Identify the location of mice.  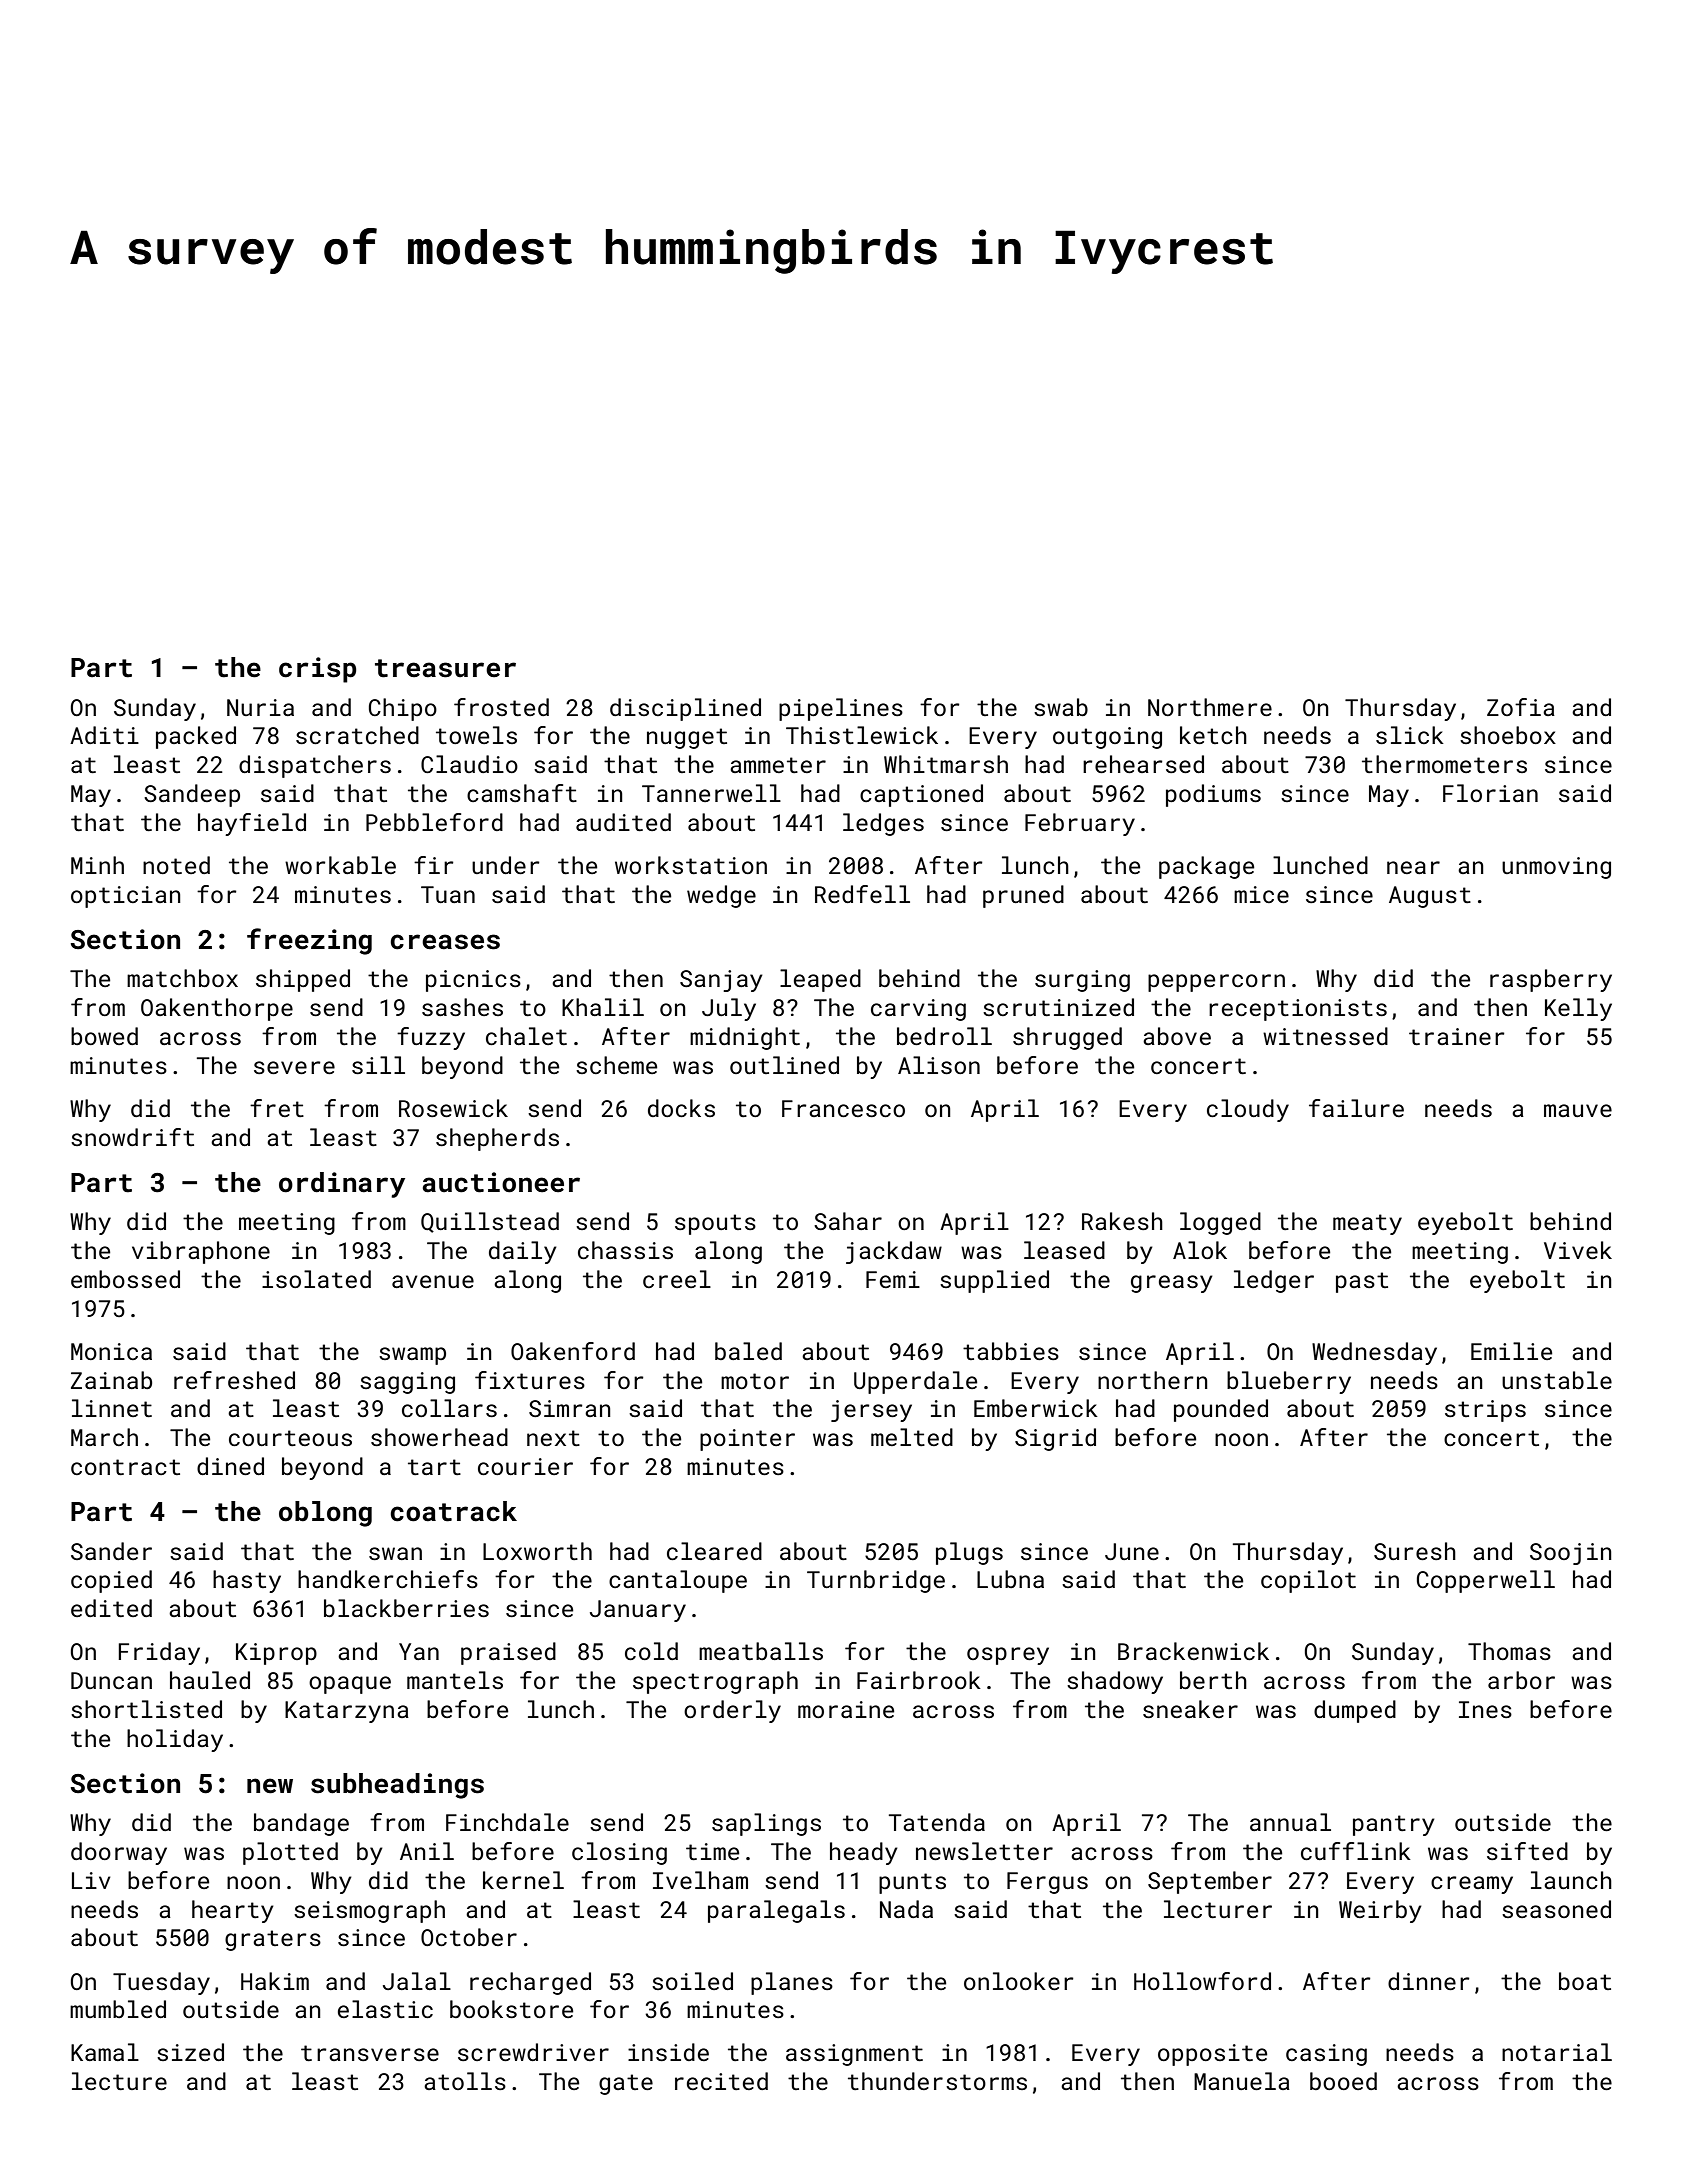
(1261, 894).
